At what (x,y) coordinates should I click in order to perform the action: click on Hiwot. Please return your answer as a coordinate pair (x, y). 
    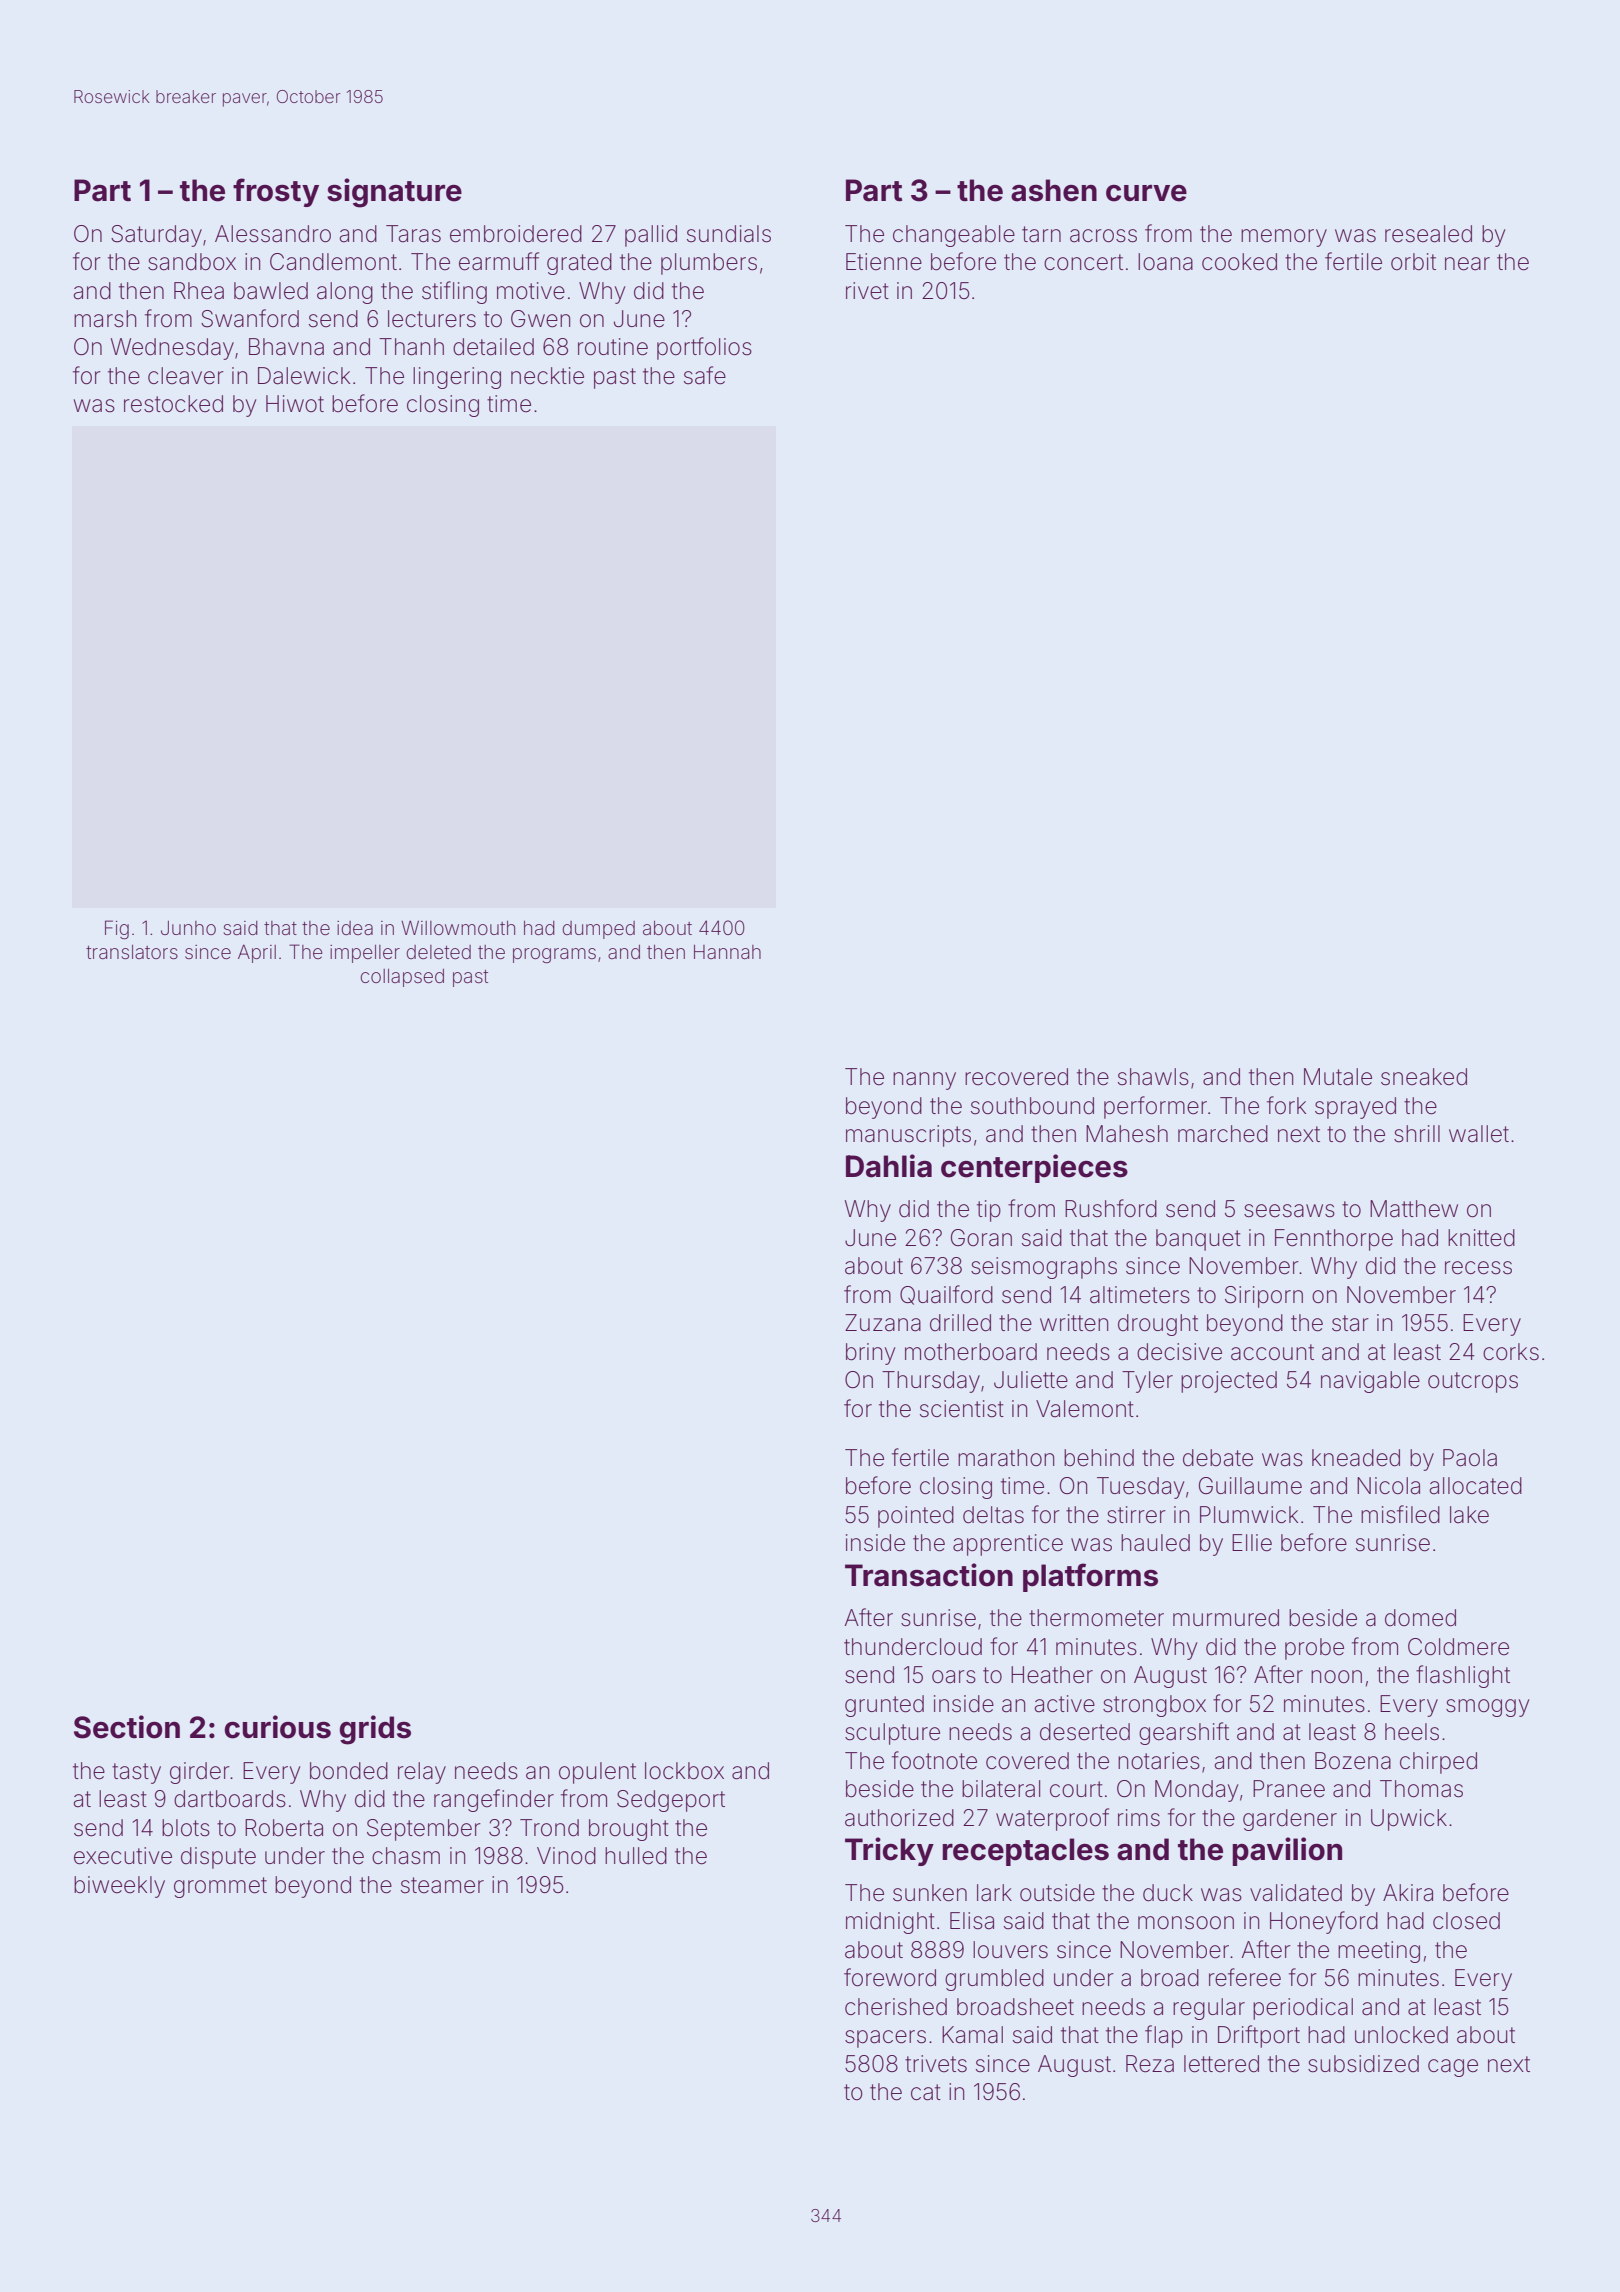
    Looking at the image, I should click on (295, 404).
